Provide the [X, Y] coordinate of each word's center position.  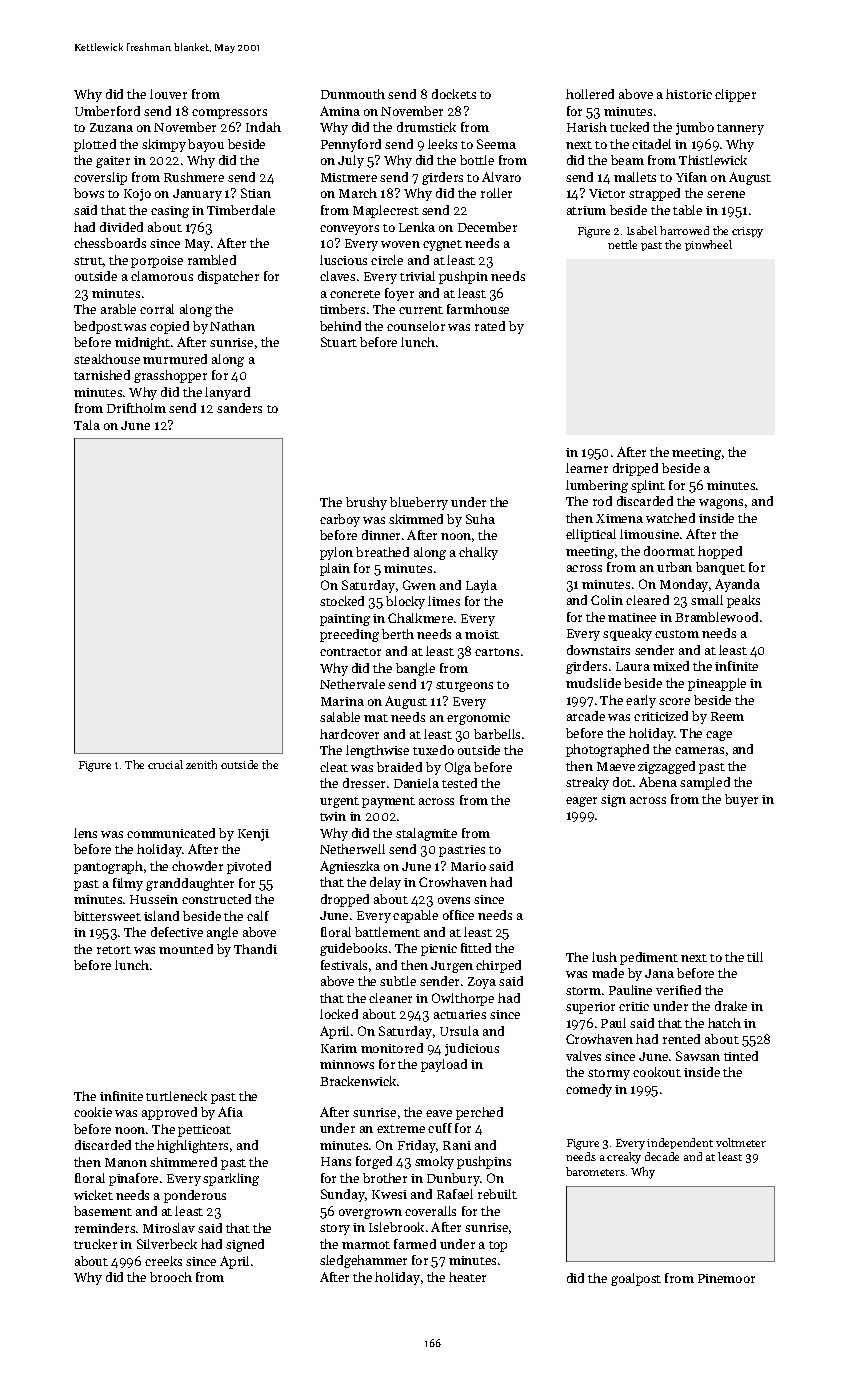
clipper [735, 95]
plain [335, 569]
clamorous [162, 276]
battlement [387, 932]
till [755, 957]
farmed [415, 1244]
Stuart [339, 342]
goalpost [636, 1279]
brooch [171, 1277]
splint [648, 486]
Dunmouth [353, 94]
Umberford [107, 111]
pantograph [108, 867]
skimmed [416, 519]
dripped [635, 469]
